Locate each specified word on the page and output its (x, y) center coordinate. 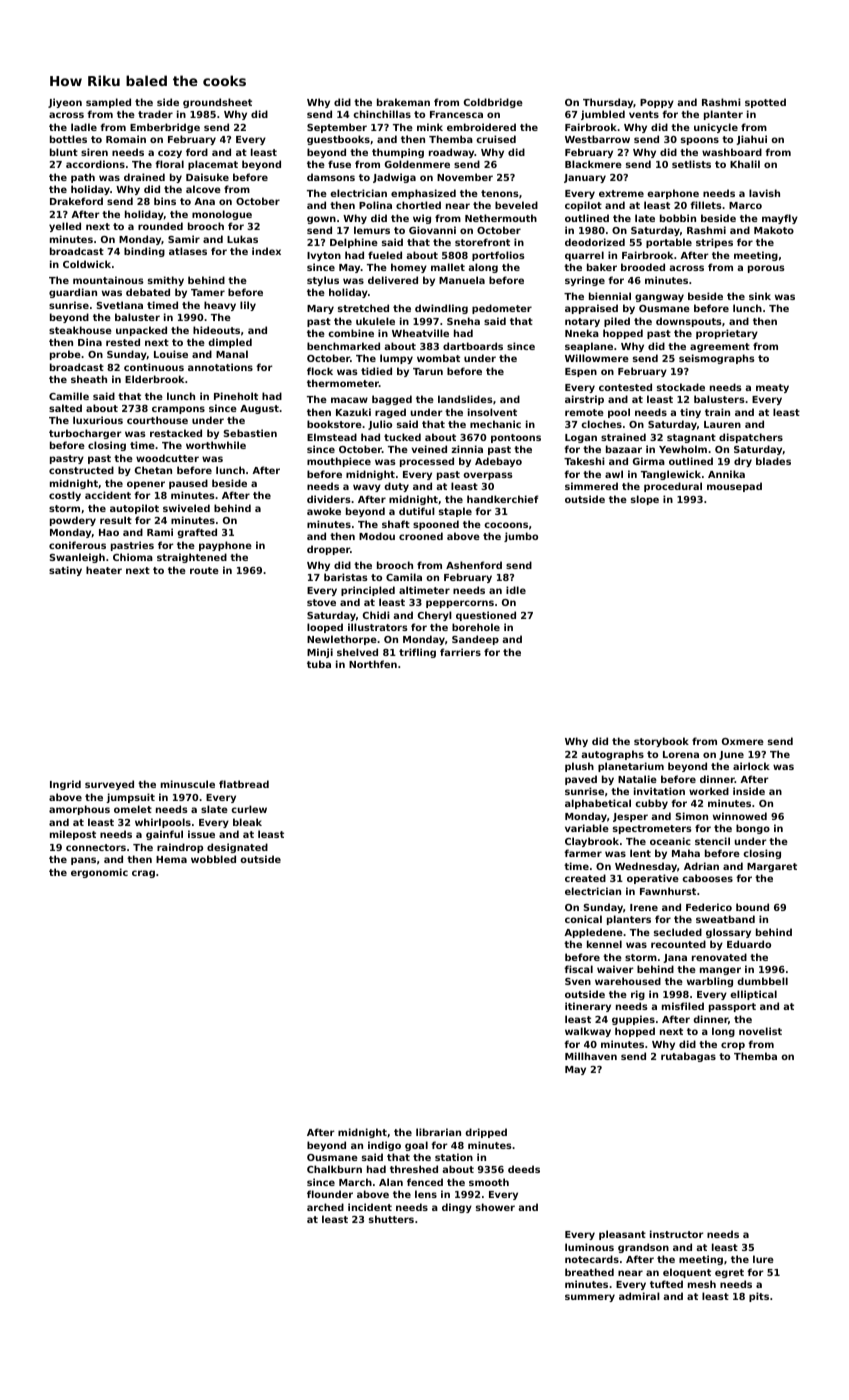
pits (759, 1297)
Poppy (657, 103)
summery (590, 1298)
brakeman (403, 102)
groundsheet (217, 103)
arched (325, 1207)
